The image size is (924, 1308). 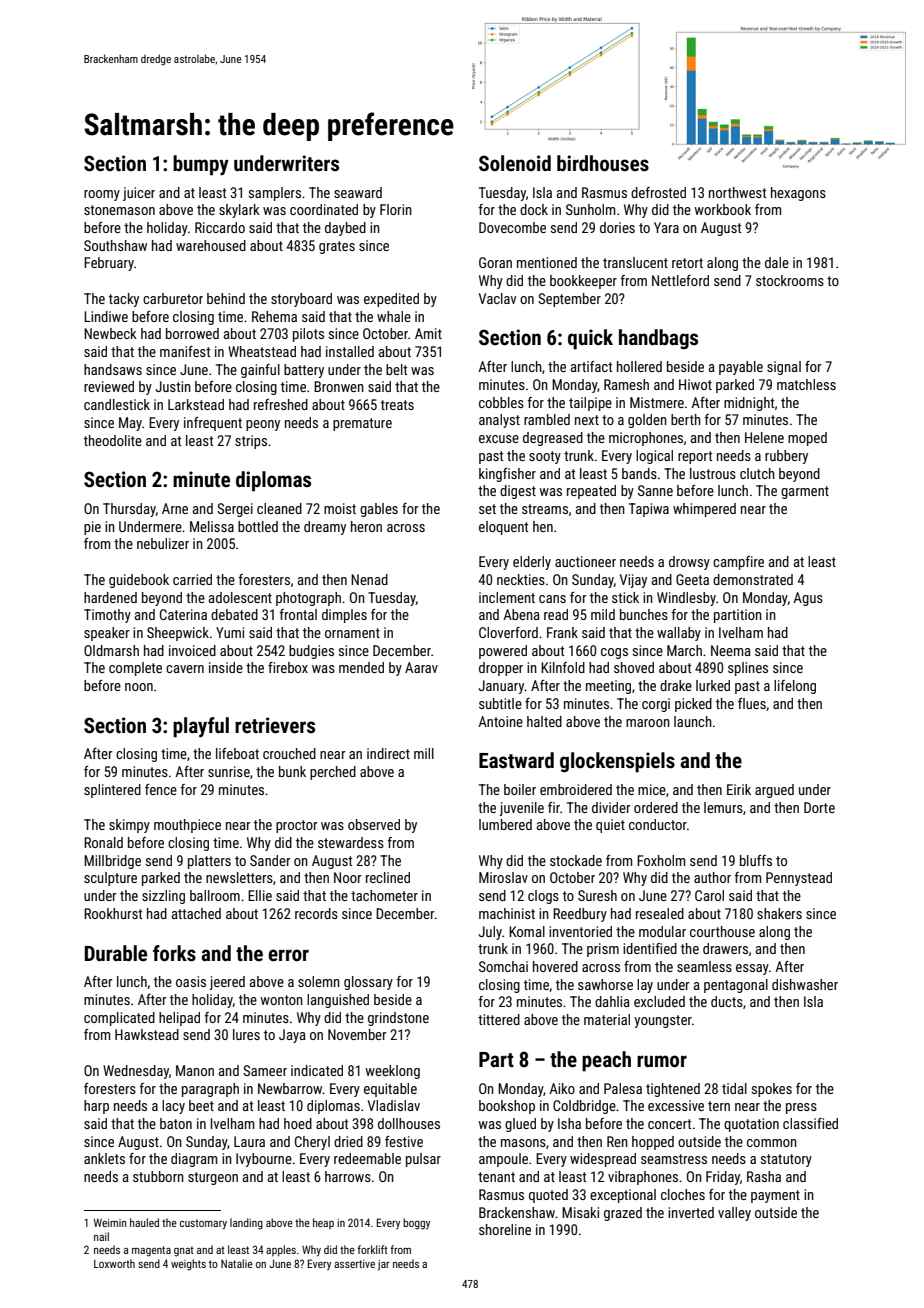 I want to click on Nettleford, so click(x=680, y=280).
